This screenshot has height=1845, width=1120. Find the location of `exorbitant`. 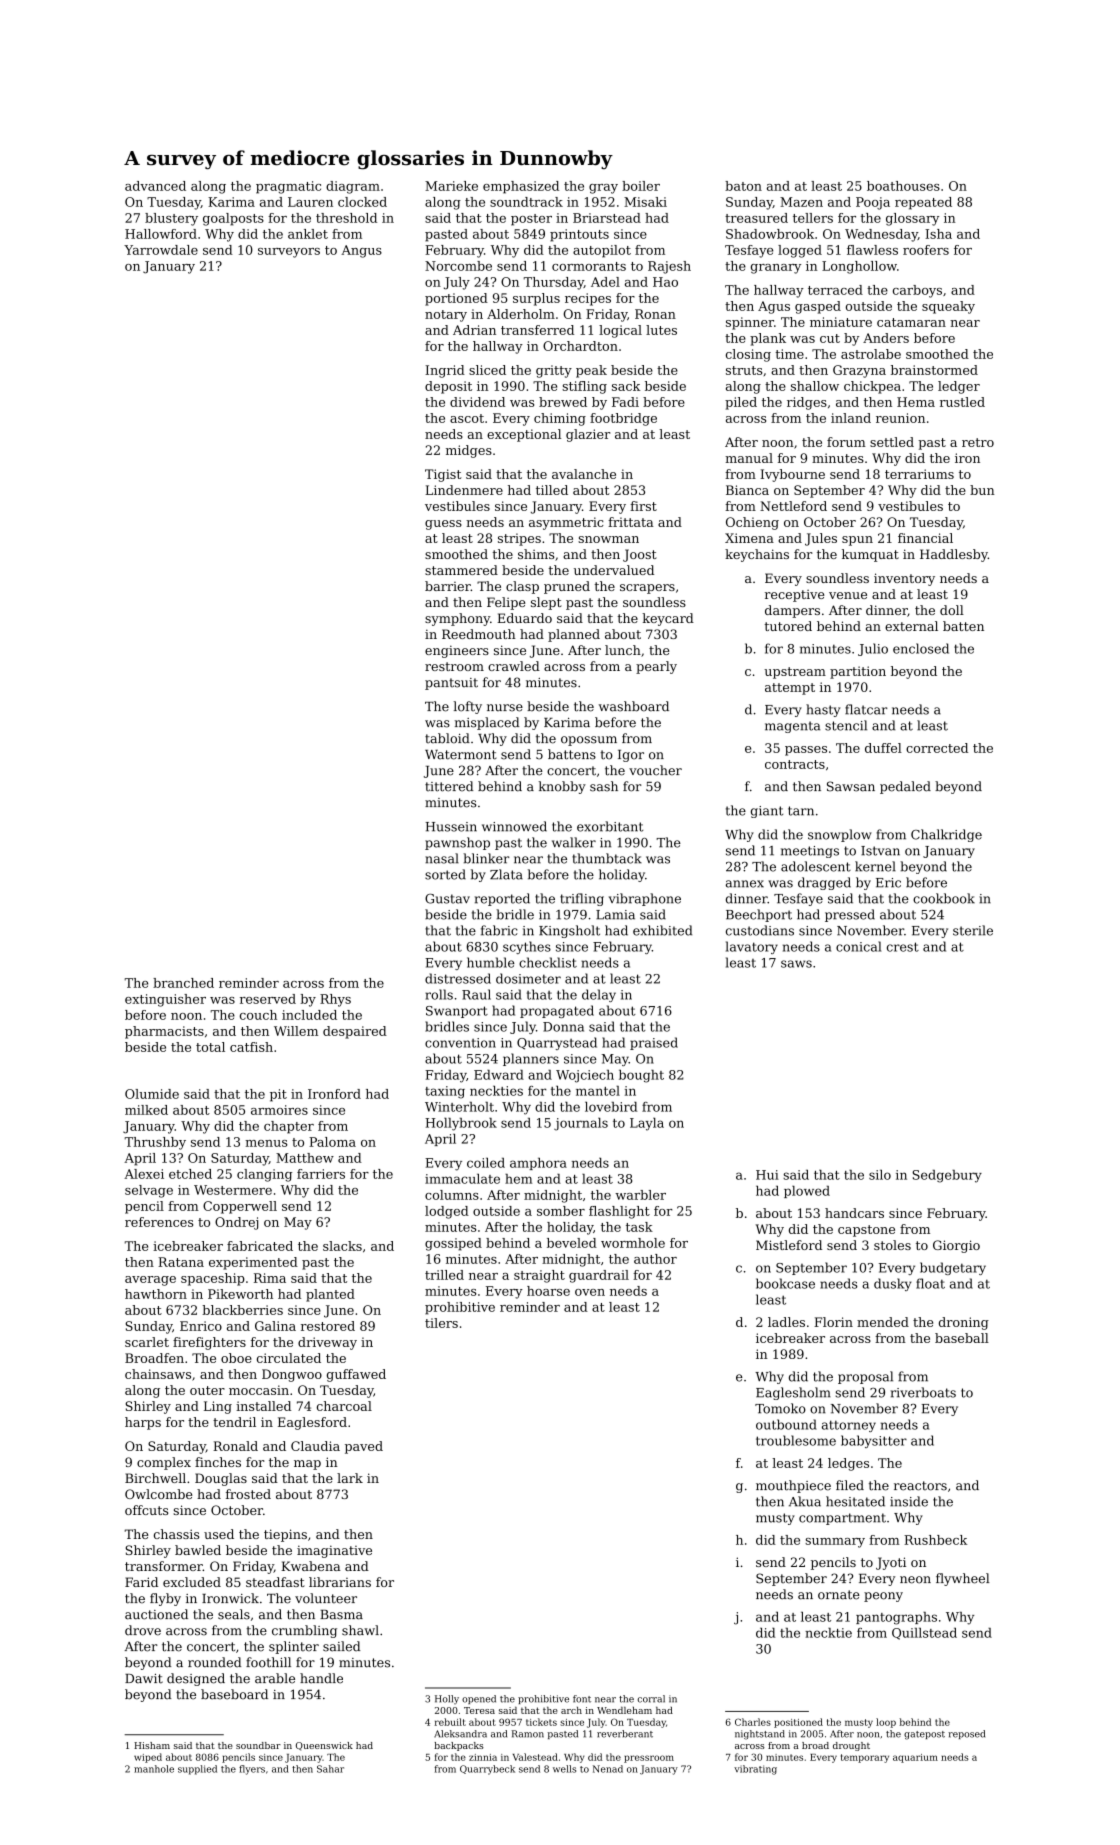

exorbitant is located at coordinates (610, 826).
